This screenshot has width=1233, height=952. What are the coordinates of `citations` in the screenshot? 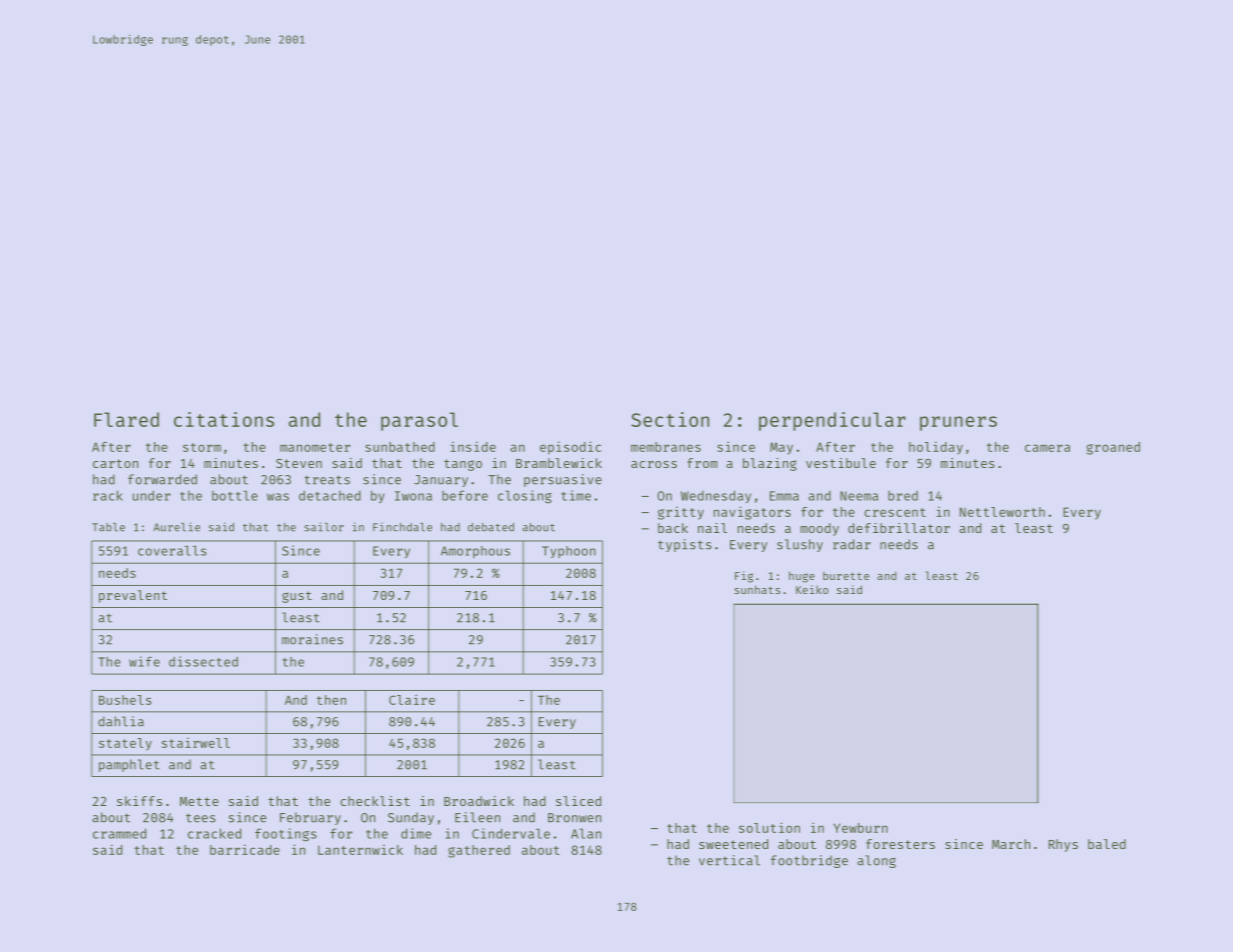 It's located at (224, 419).
